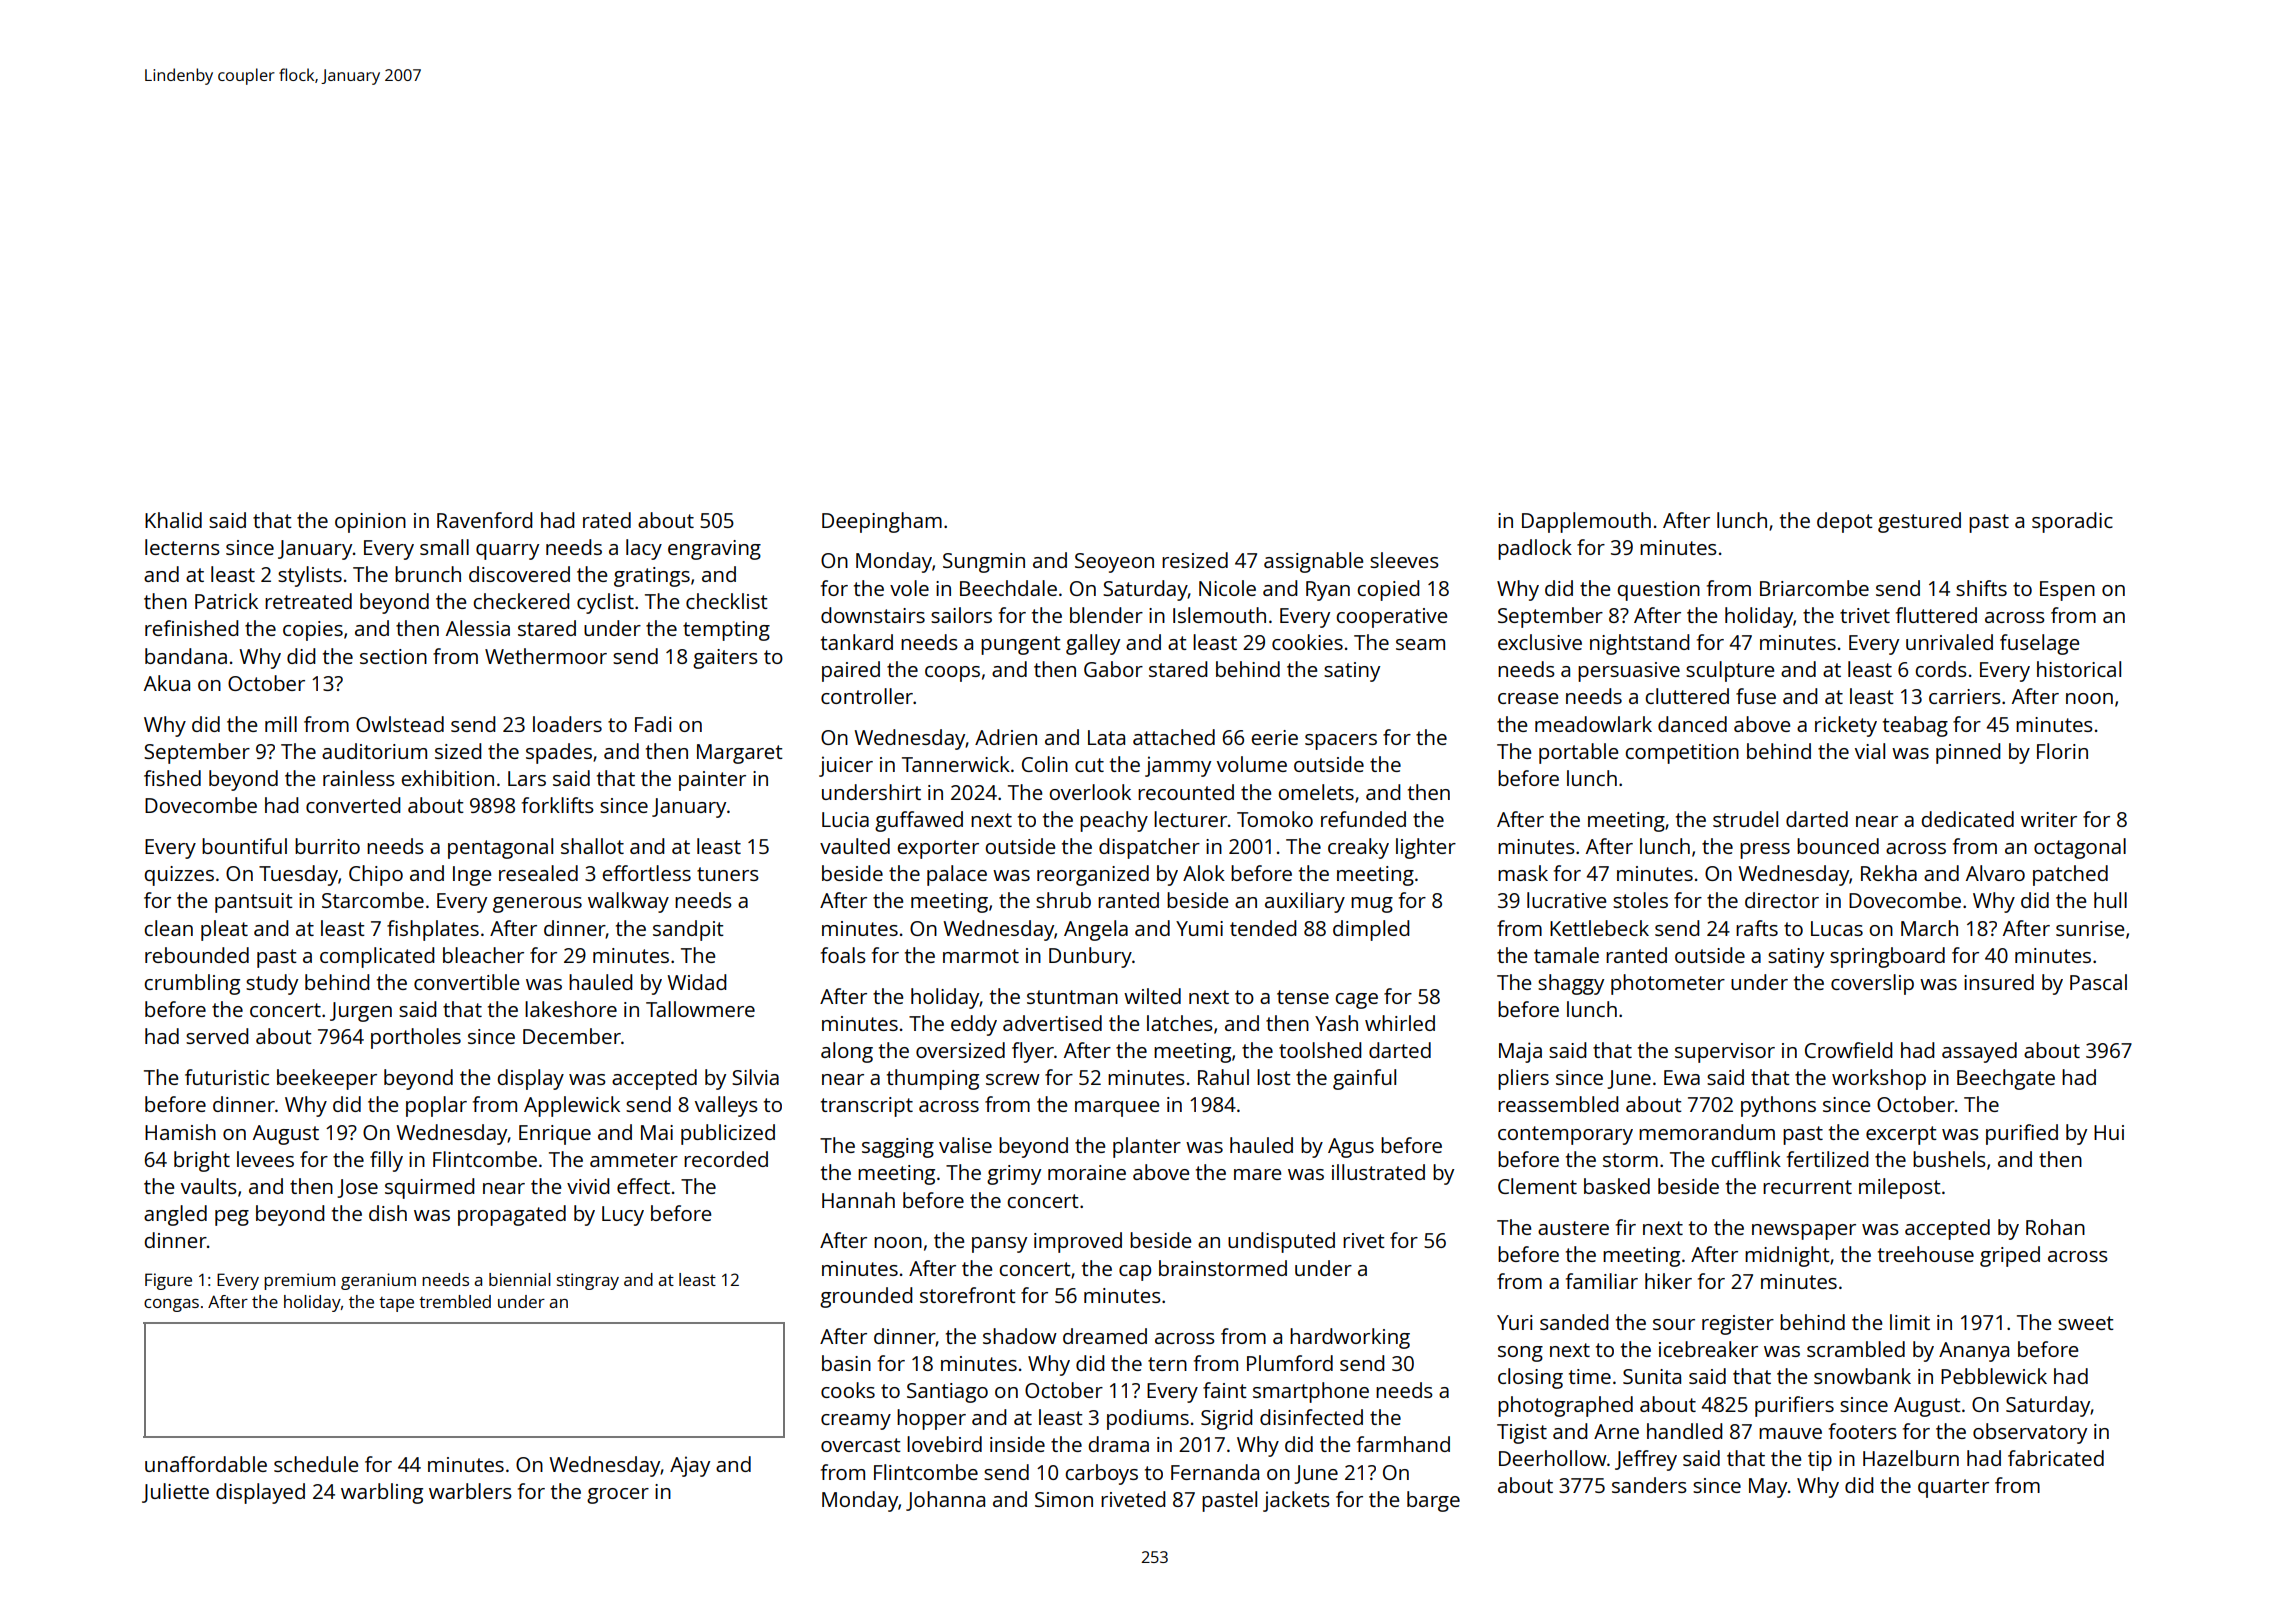 This screenshot has width=2282, height=1614. What do you see at coordinates (1311, 1392) in the screenshot?
I see `smartphone` at bounding box center [1311, 1392].
